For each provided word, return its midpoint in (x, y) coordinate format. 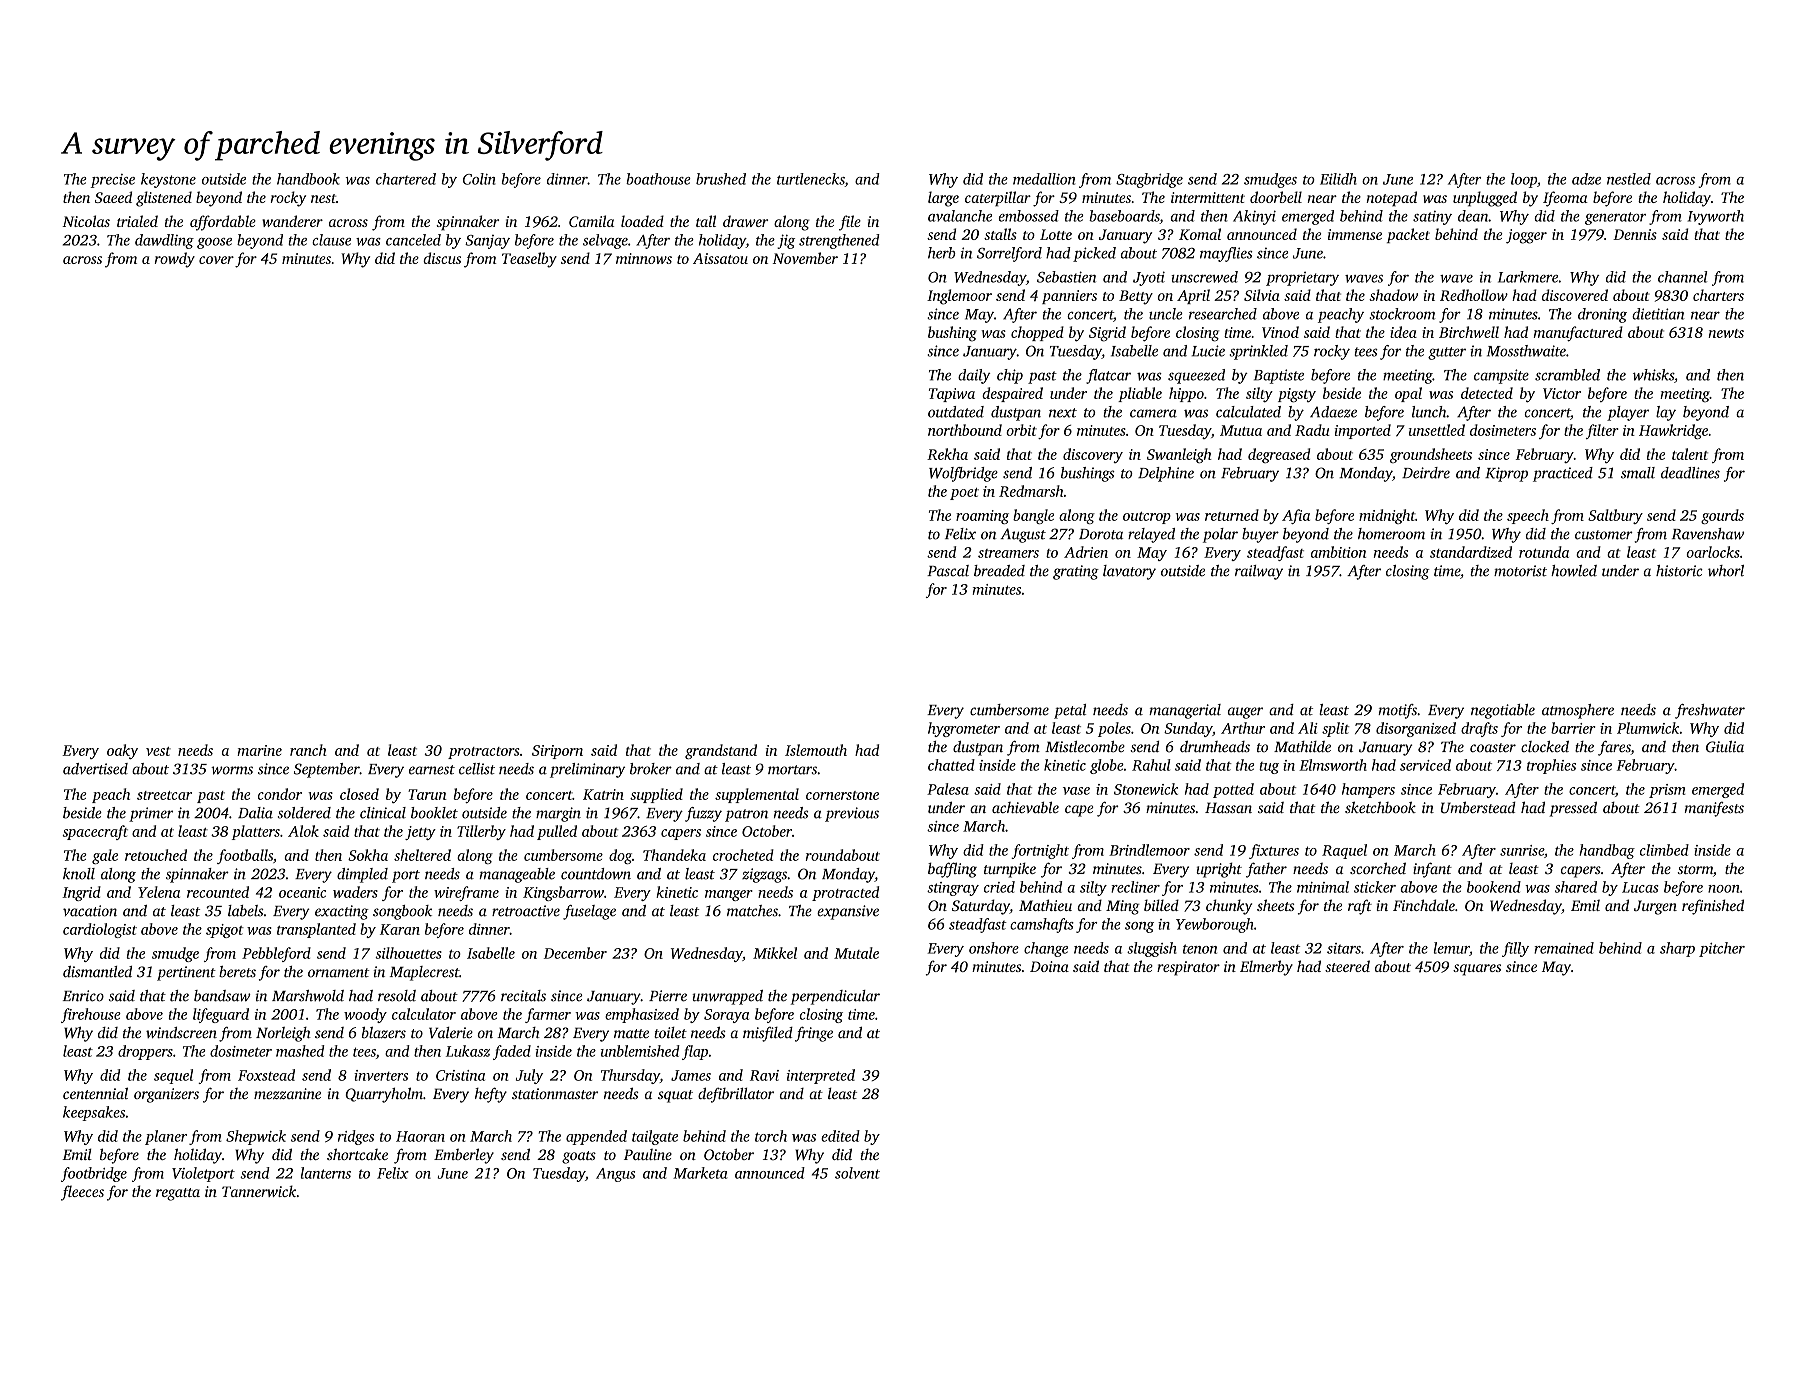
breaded (999, 571)
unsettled (1437, 430)
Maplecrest (424, 973)
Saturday (981, 907)
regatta (178, 1194)
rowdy (175, 260)
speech (1528, 516)
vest (158, 751)
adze (1586, 179)
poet (964, 494)
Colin (479, 179)
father (1266, 870)
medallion (1044, 179)
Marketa (700, 1173)
